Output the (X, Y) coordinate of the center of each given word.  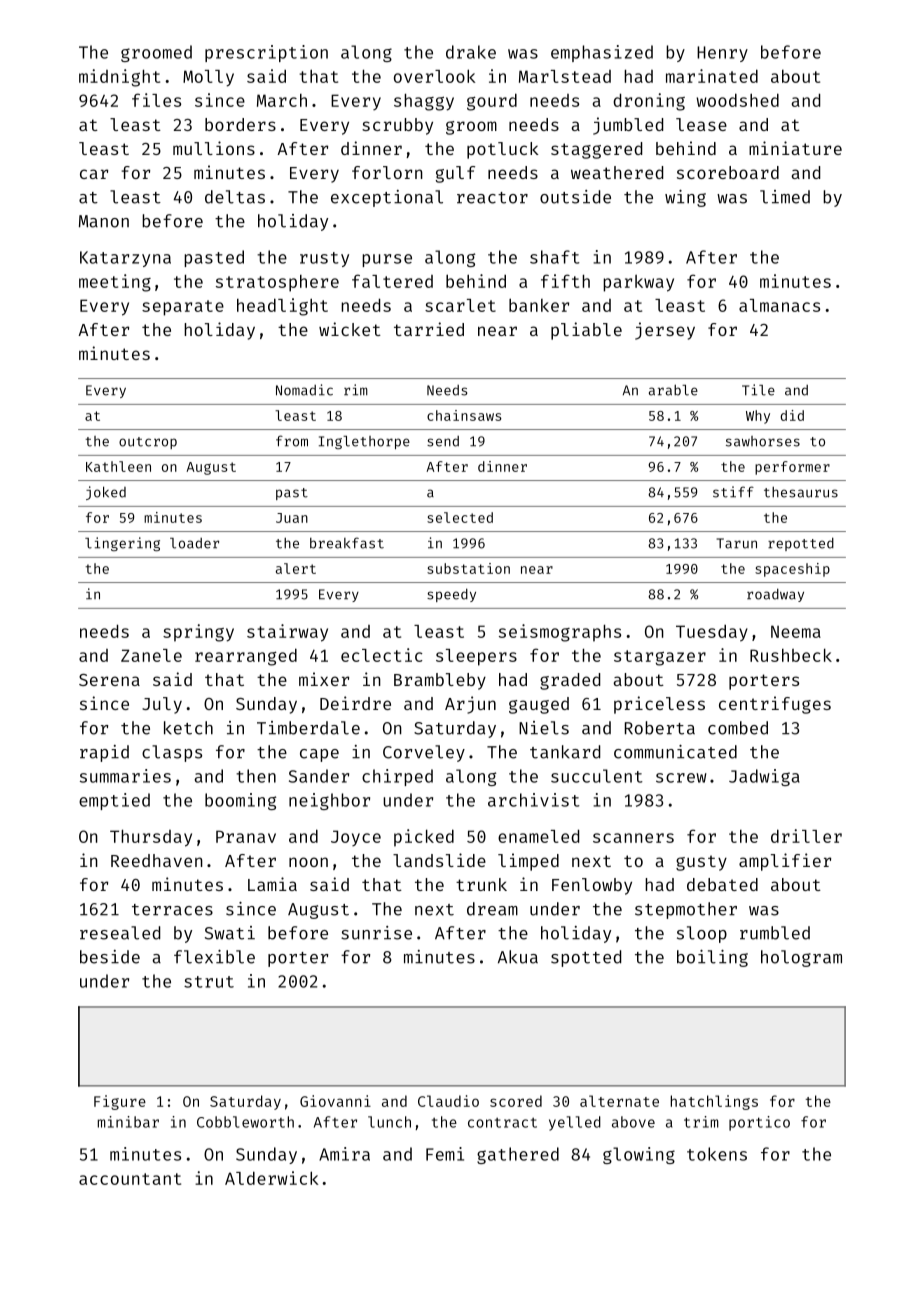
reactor (492, 198)
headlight (282, 307)
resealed (120, 933)
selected (460, 517)
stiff (733, 492)
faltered (392, 281)
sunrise (376, 933)
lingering (122, 544)
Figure (120, 1102)
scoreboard (728, 172)
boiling (712, 958)
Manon (104, 221)
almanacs (779, 305)
